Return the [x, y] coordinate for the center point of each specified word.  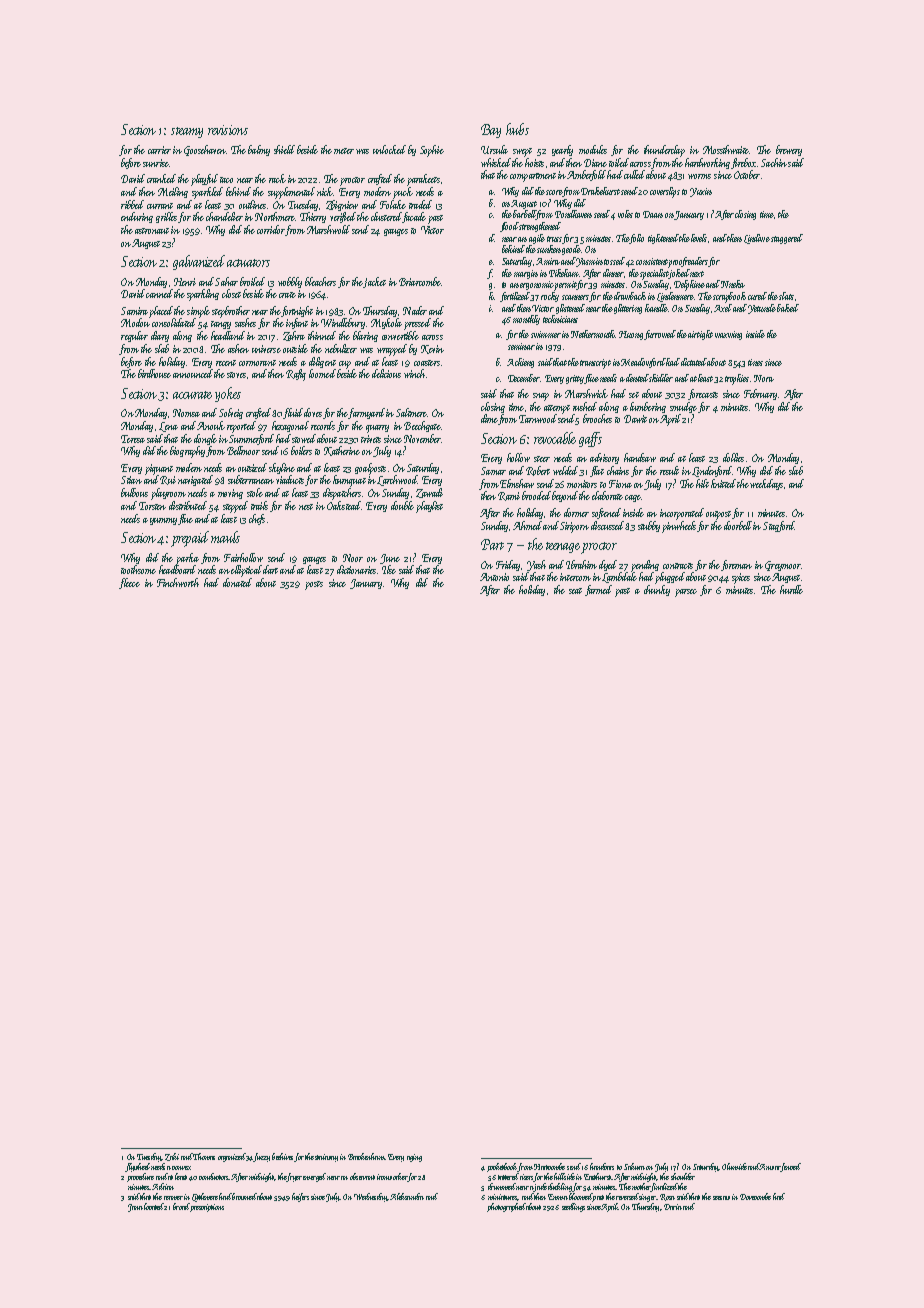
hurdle [791, 589]
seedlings [573, 1207]
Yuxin [701, 192]
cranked [161, 178]
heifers [300, 1197]
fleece [129, 583]
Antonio [494, 577]
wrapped [392, 350]
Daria [673, 1207]
